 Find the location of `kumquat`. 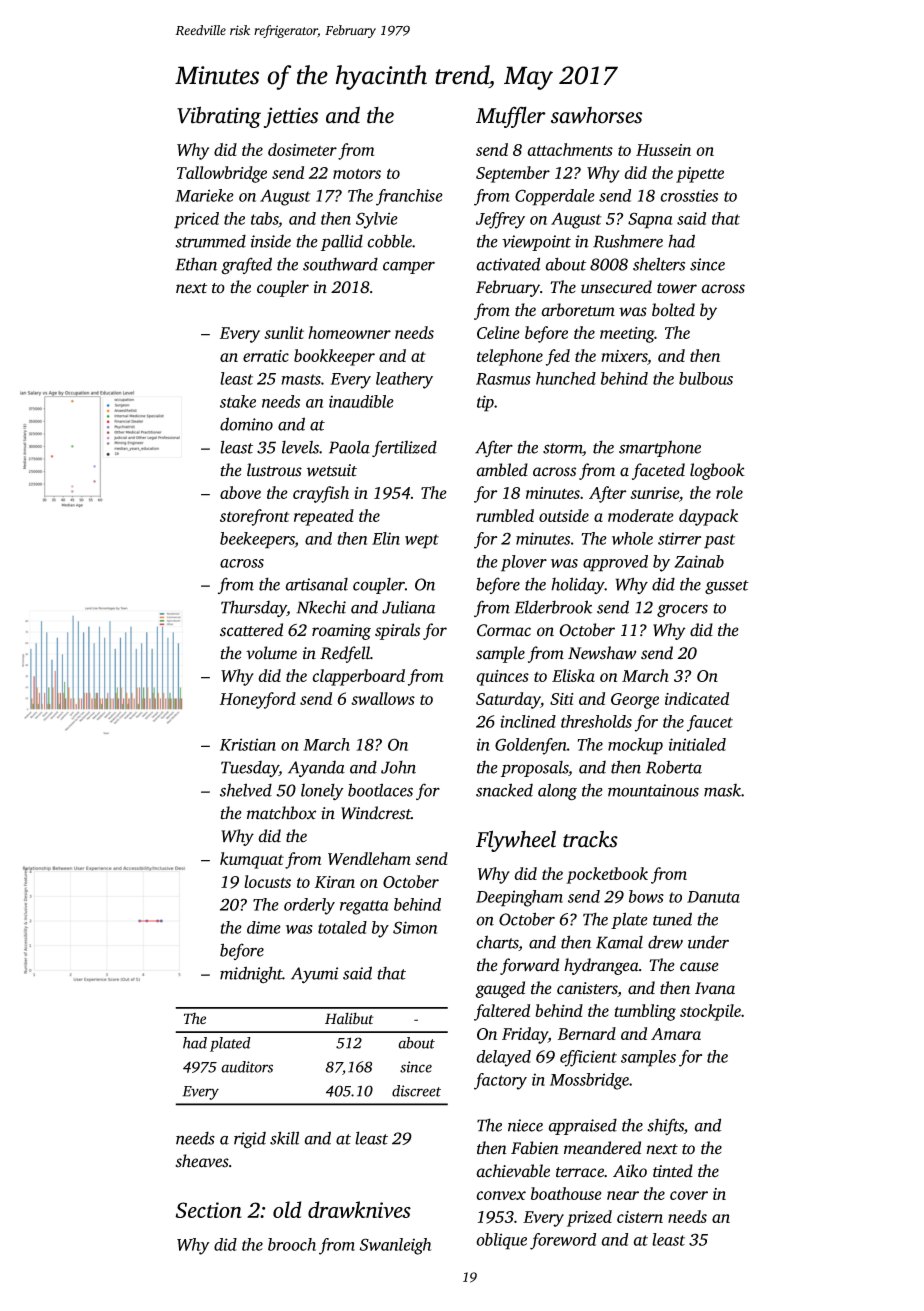

kumquat is located at coordinates (252, 860).
